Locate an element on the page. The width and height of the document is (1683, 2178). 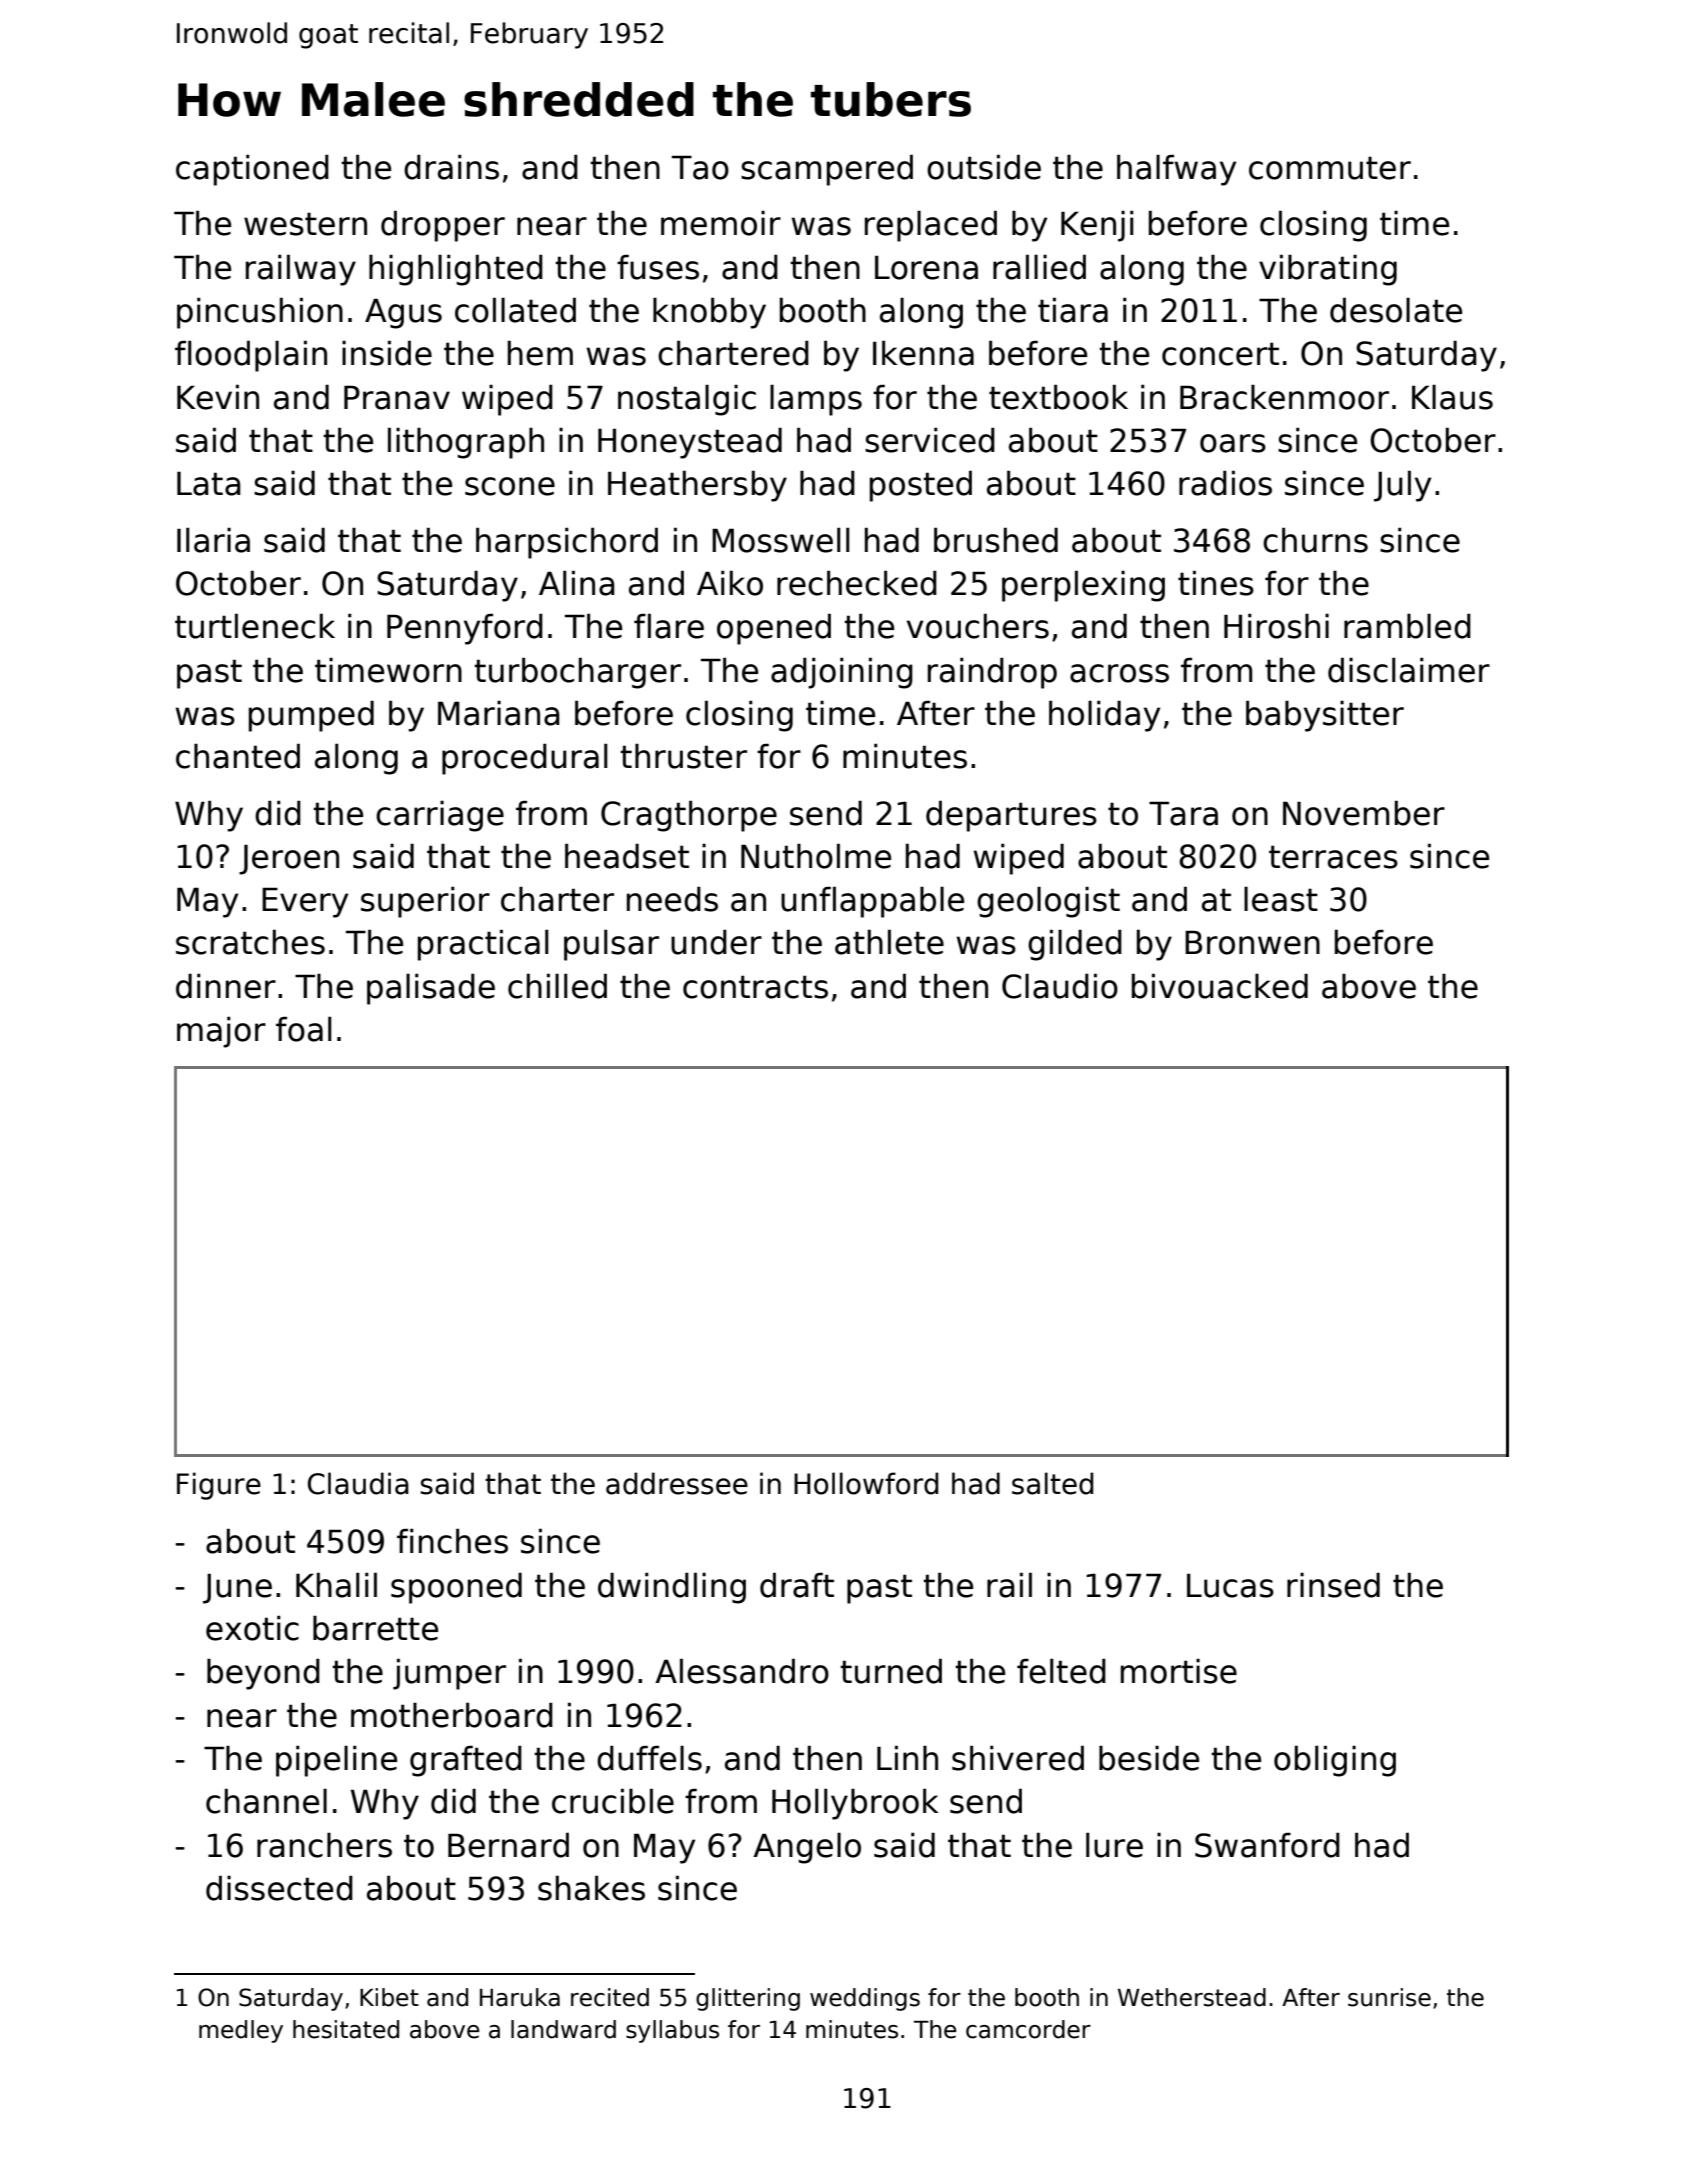
Mariana is located at coordinates (499, 713).
